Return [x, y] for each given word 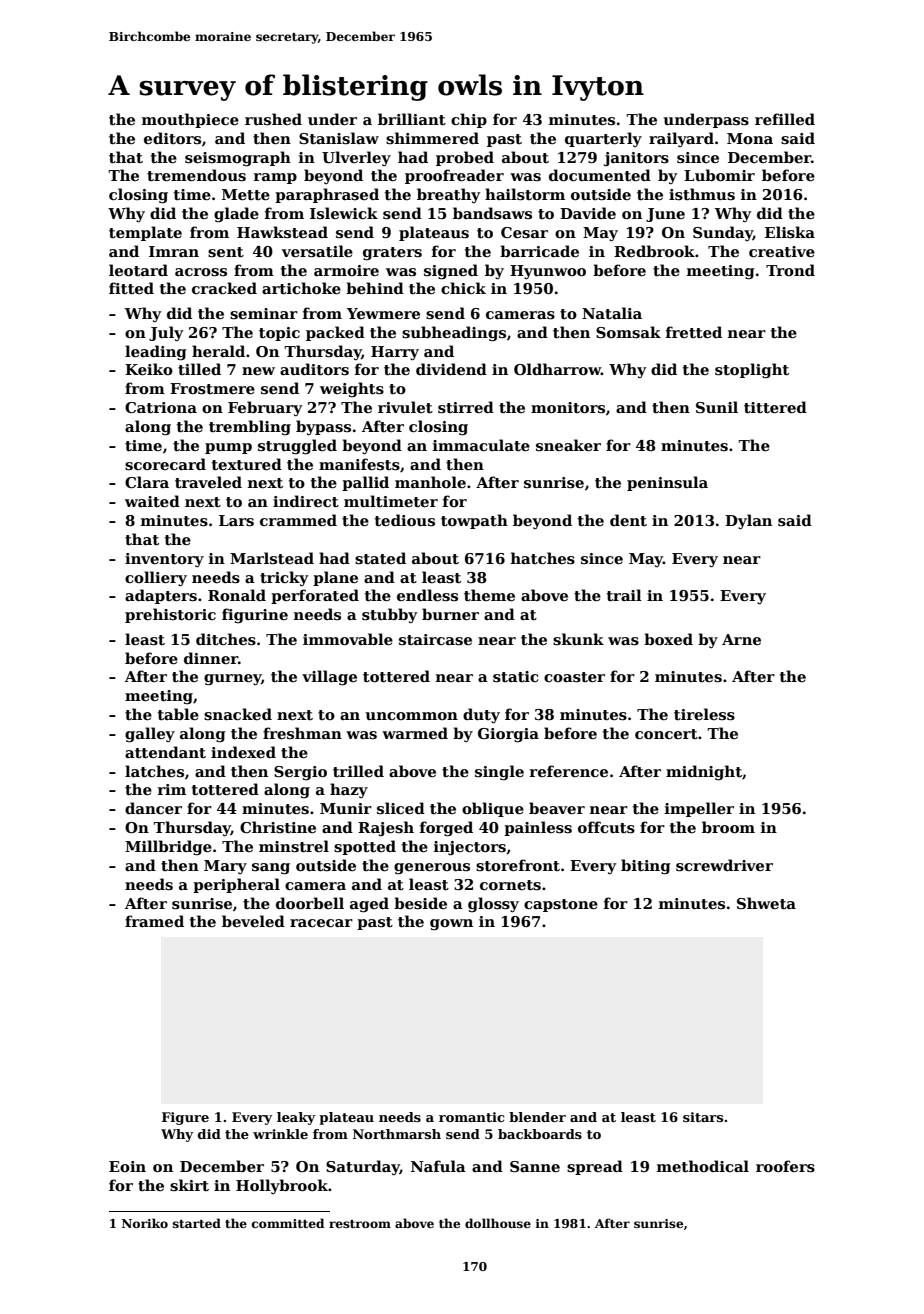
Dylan [748, 521]
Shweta [766, 903]
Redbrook [654, 251]
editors [172, 138]
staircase [435, 639]
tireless [704, 714]
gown [451, 925]
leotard [138, 270]
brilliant [412, 119]
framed [154, 921]
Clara [147, 482]
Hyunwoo [548, 272]
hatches [543, 558]
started [197, 1223]
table [178, 714]
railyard [681, 139]
